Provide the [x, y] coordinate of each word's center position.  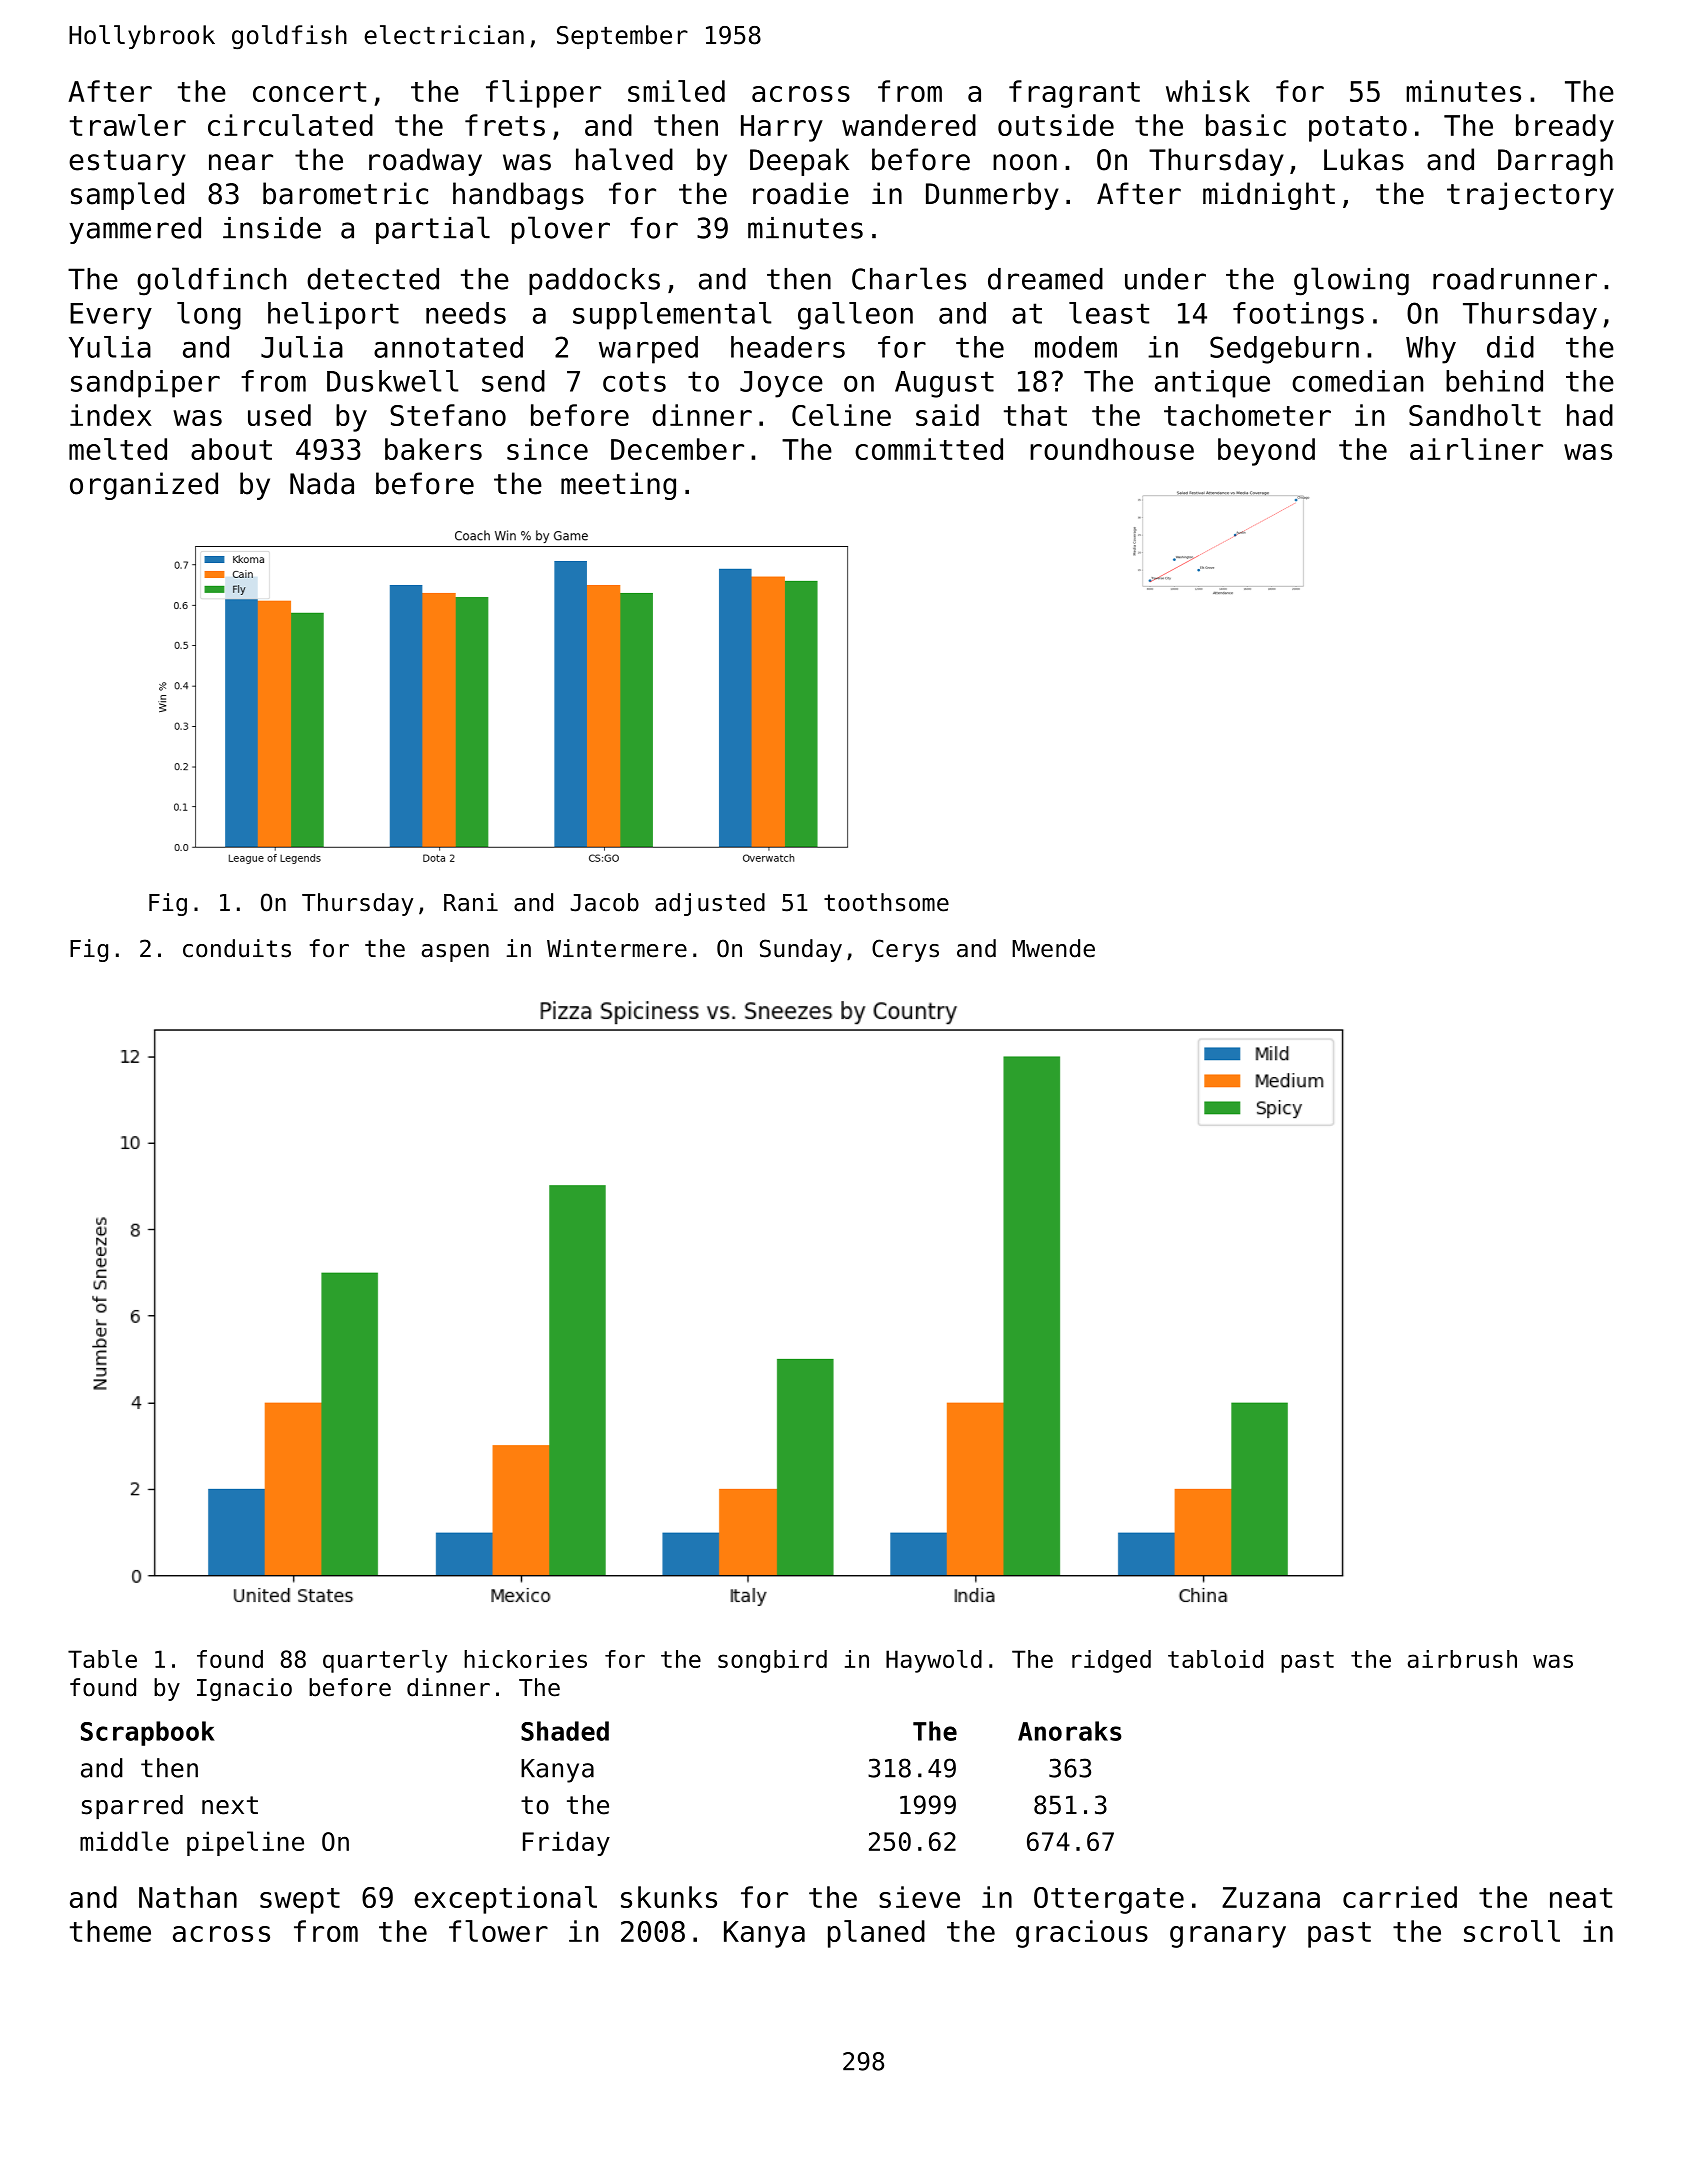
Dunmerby [992, 196]
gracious [1082, 1934]
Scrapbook [148, 1733]
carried [1400, 1897]
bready [1565, 128]
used [279, 415]
